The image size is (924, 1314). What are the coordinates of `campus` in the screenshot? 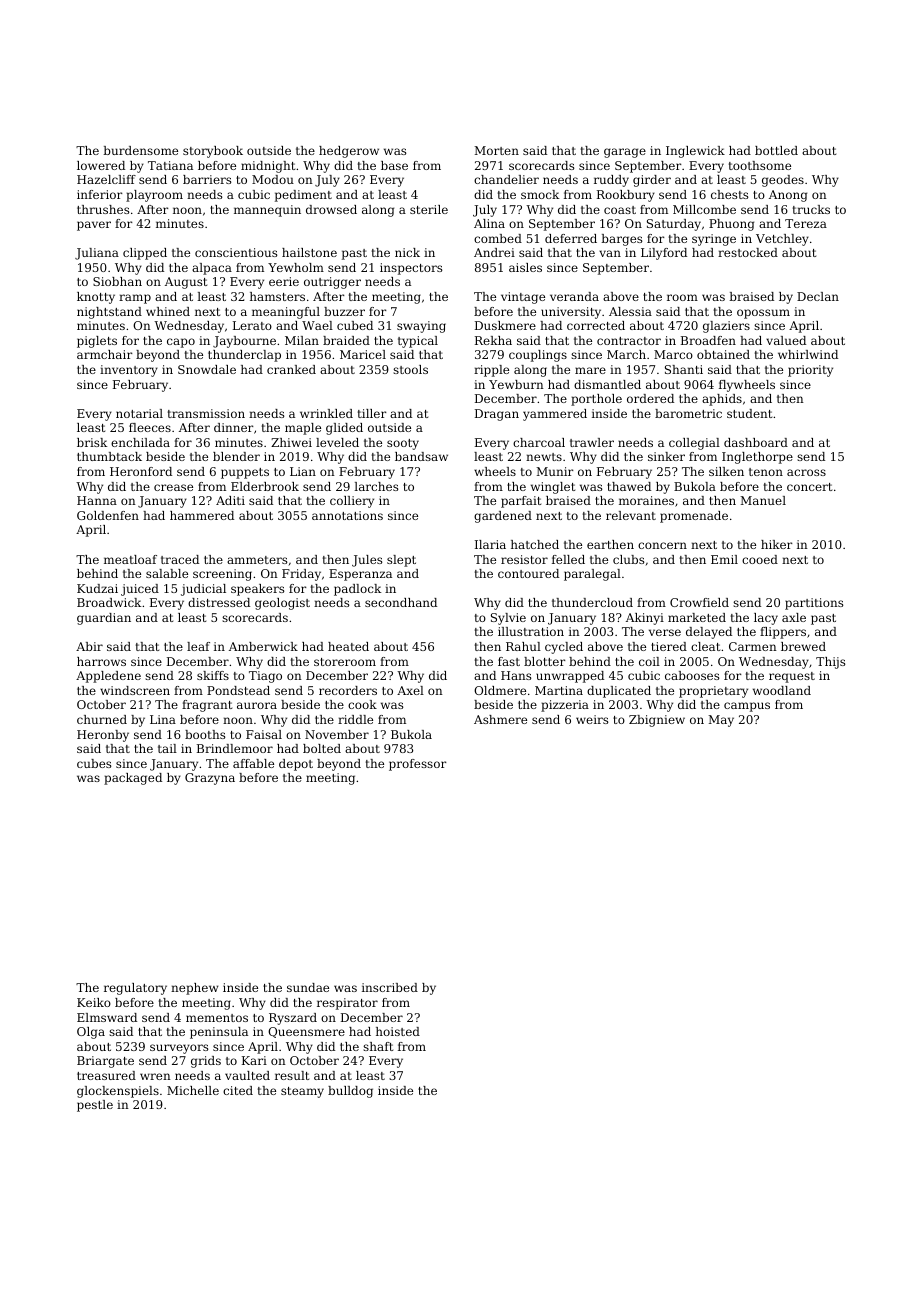 It's located at (747, 707).
